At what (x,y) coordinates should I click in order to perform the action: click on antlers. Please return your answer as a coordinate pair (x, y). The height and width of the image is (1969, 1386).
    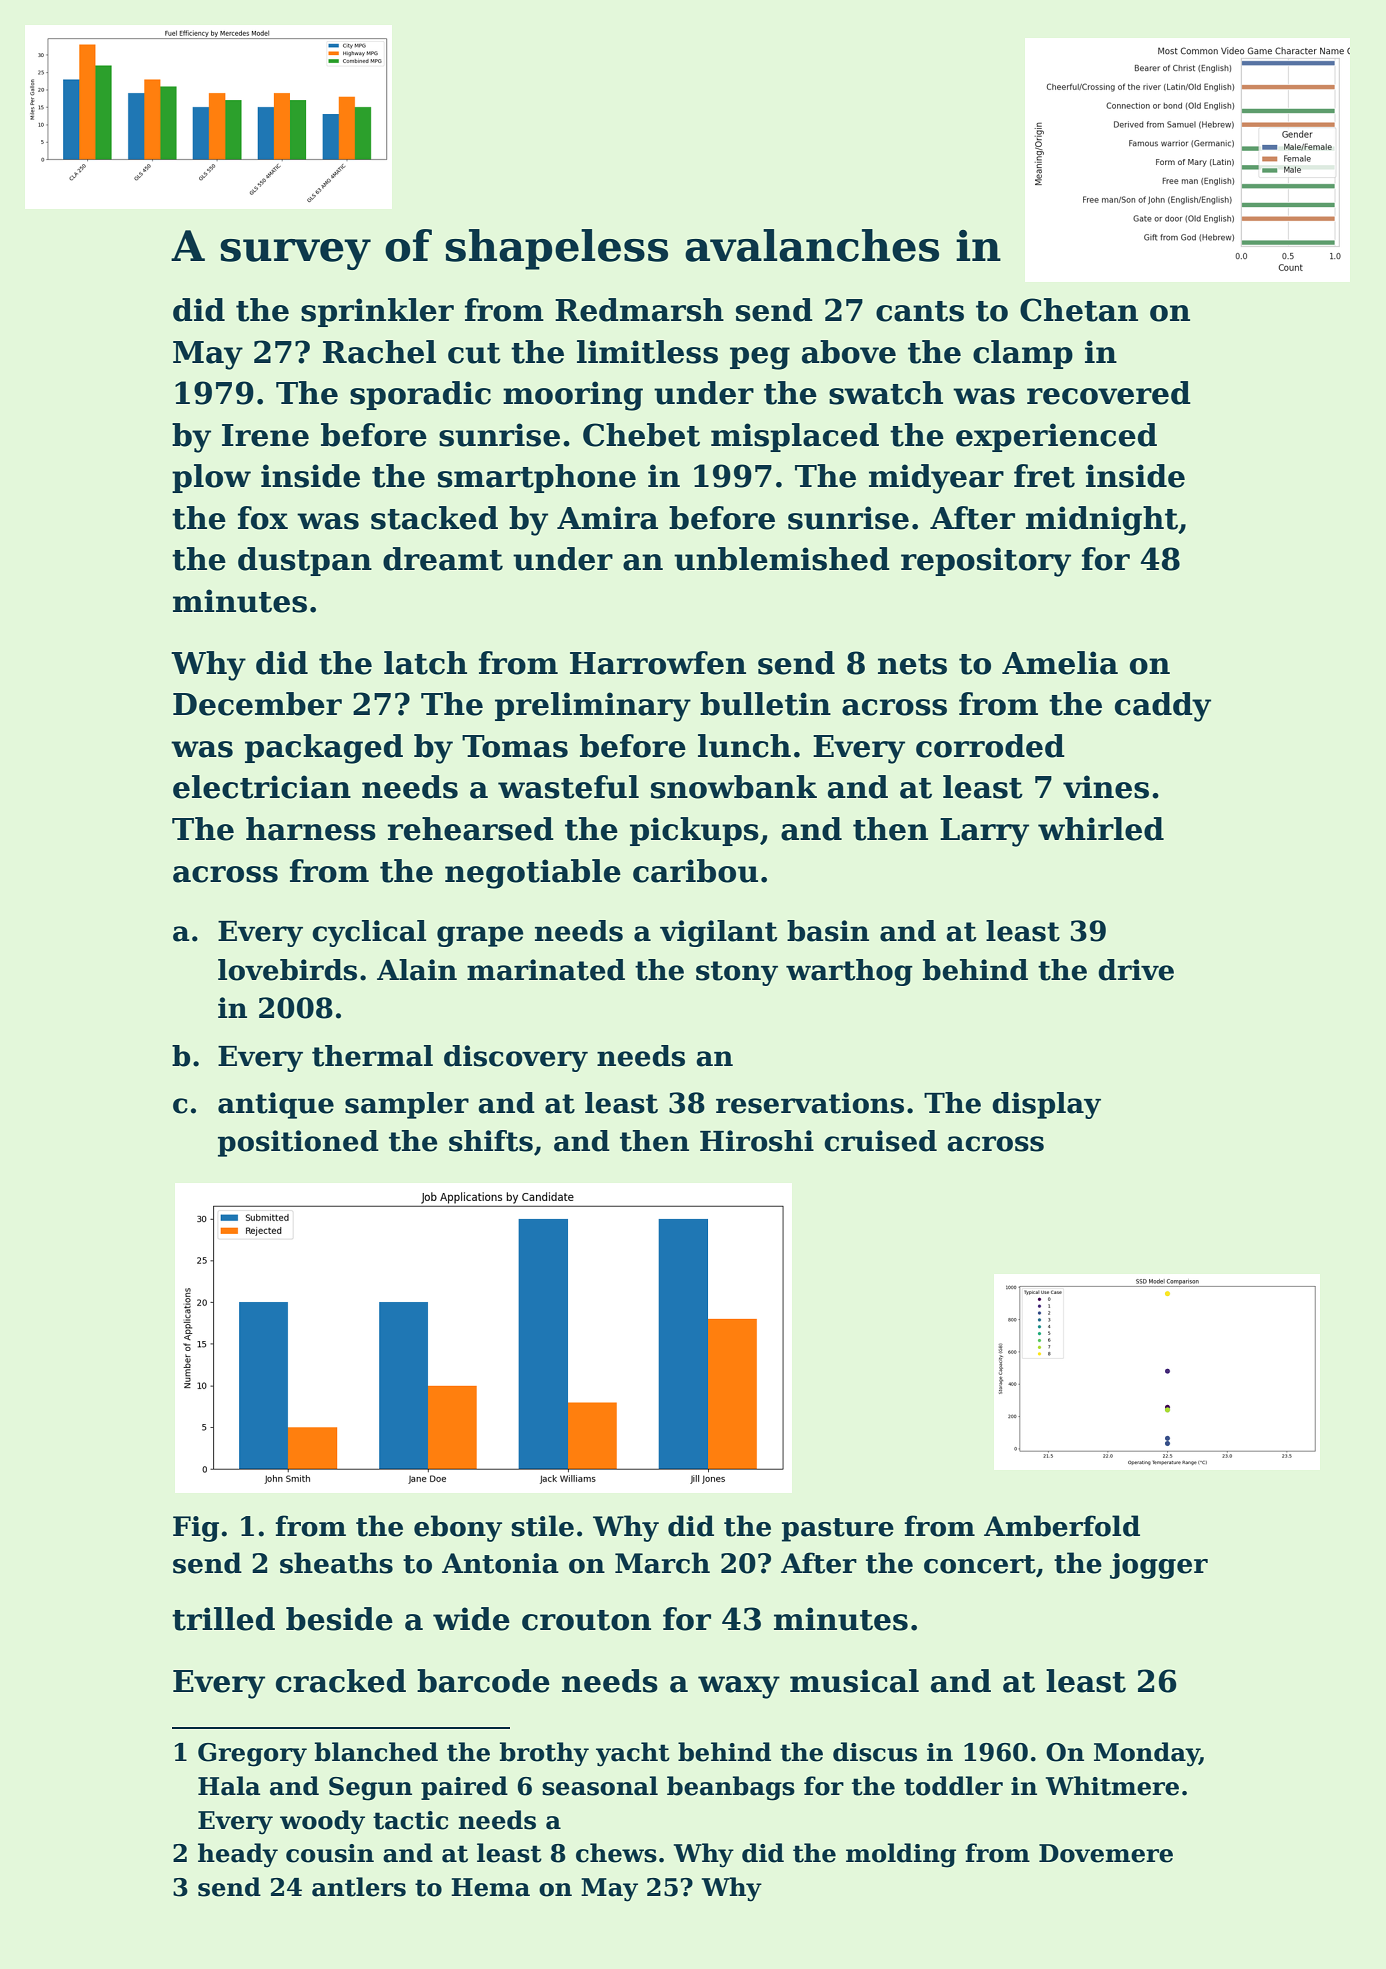
    Looking at the image, I should click on (359, 1887).
